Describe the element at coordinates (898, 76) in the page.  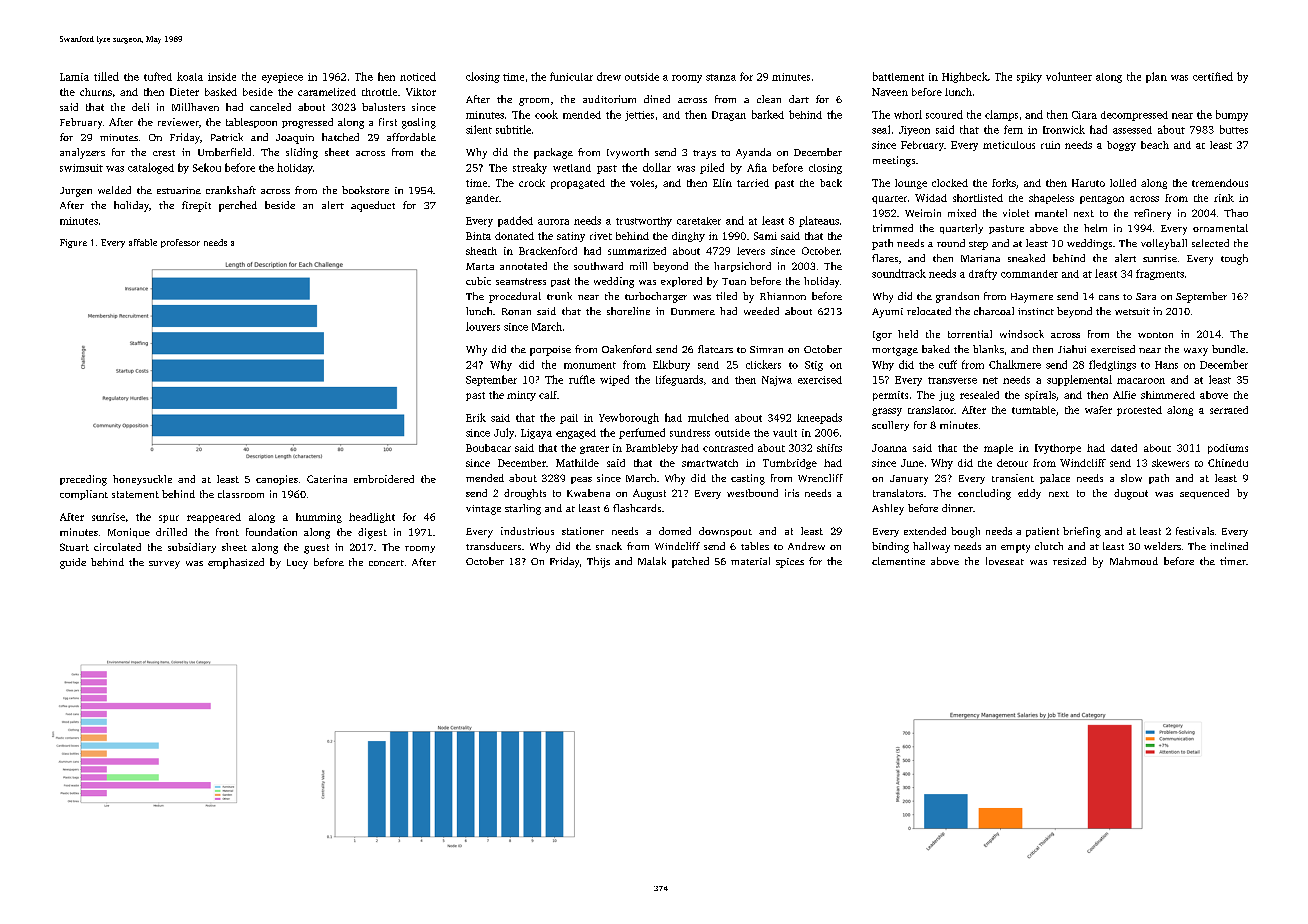
I see `battlement` at that location.
